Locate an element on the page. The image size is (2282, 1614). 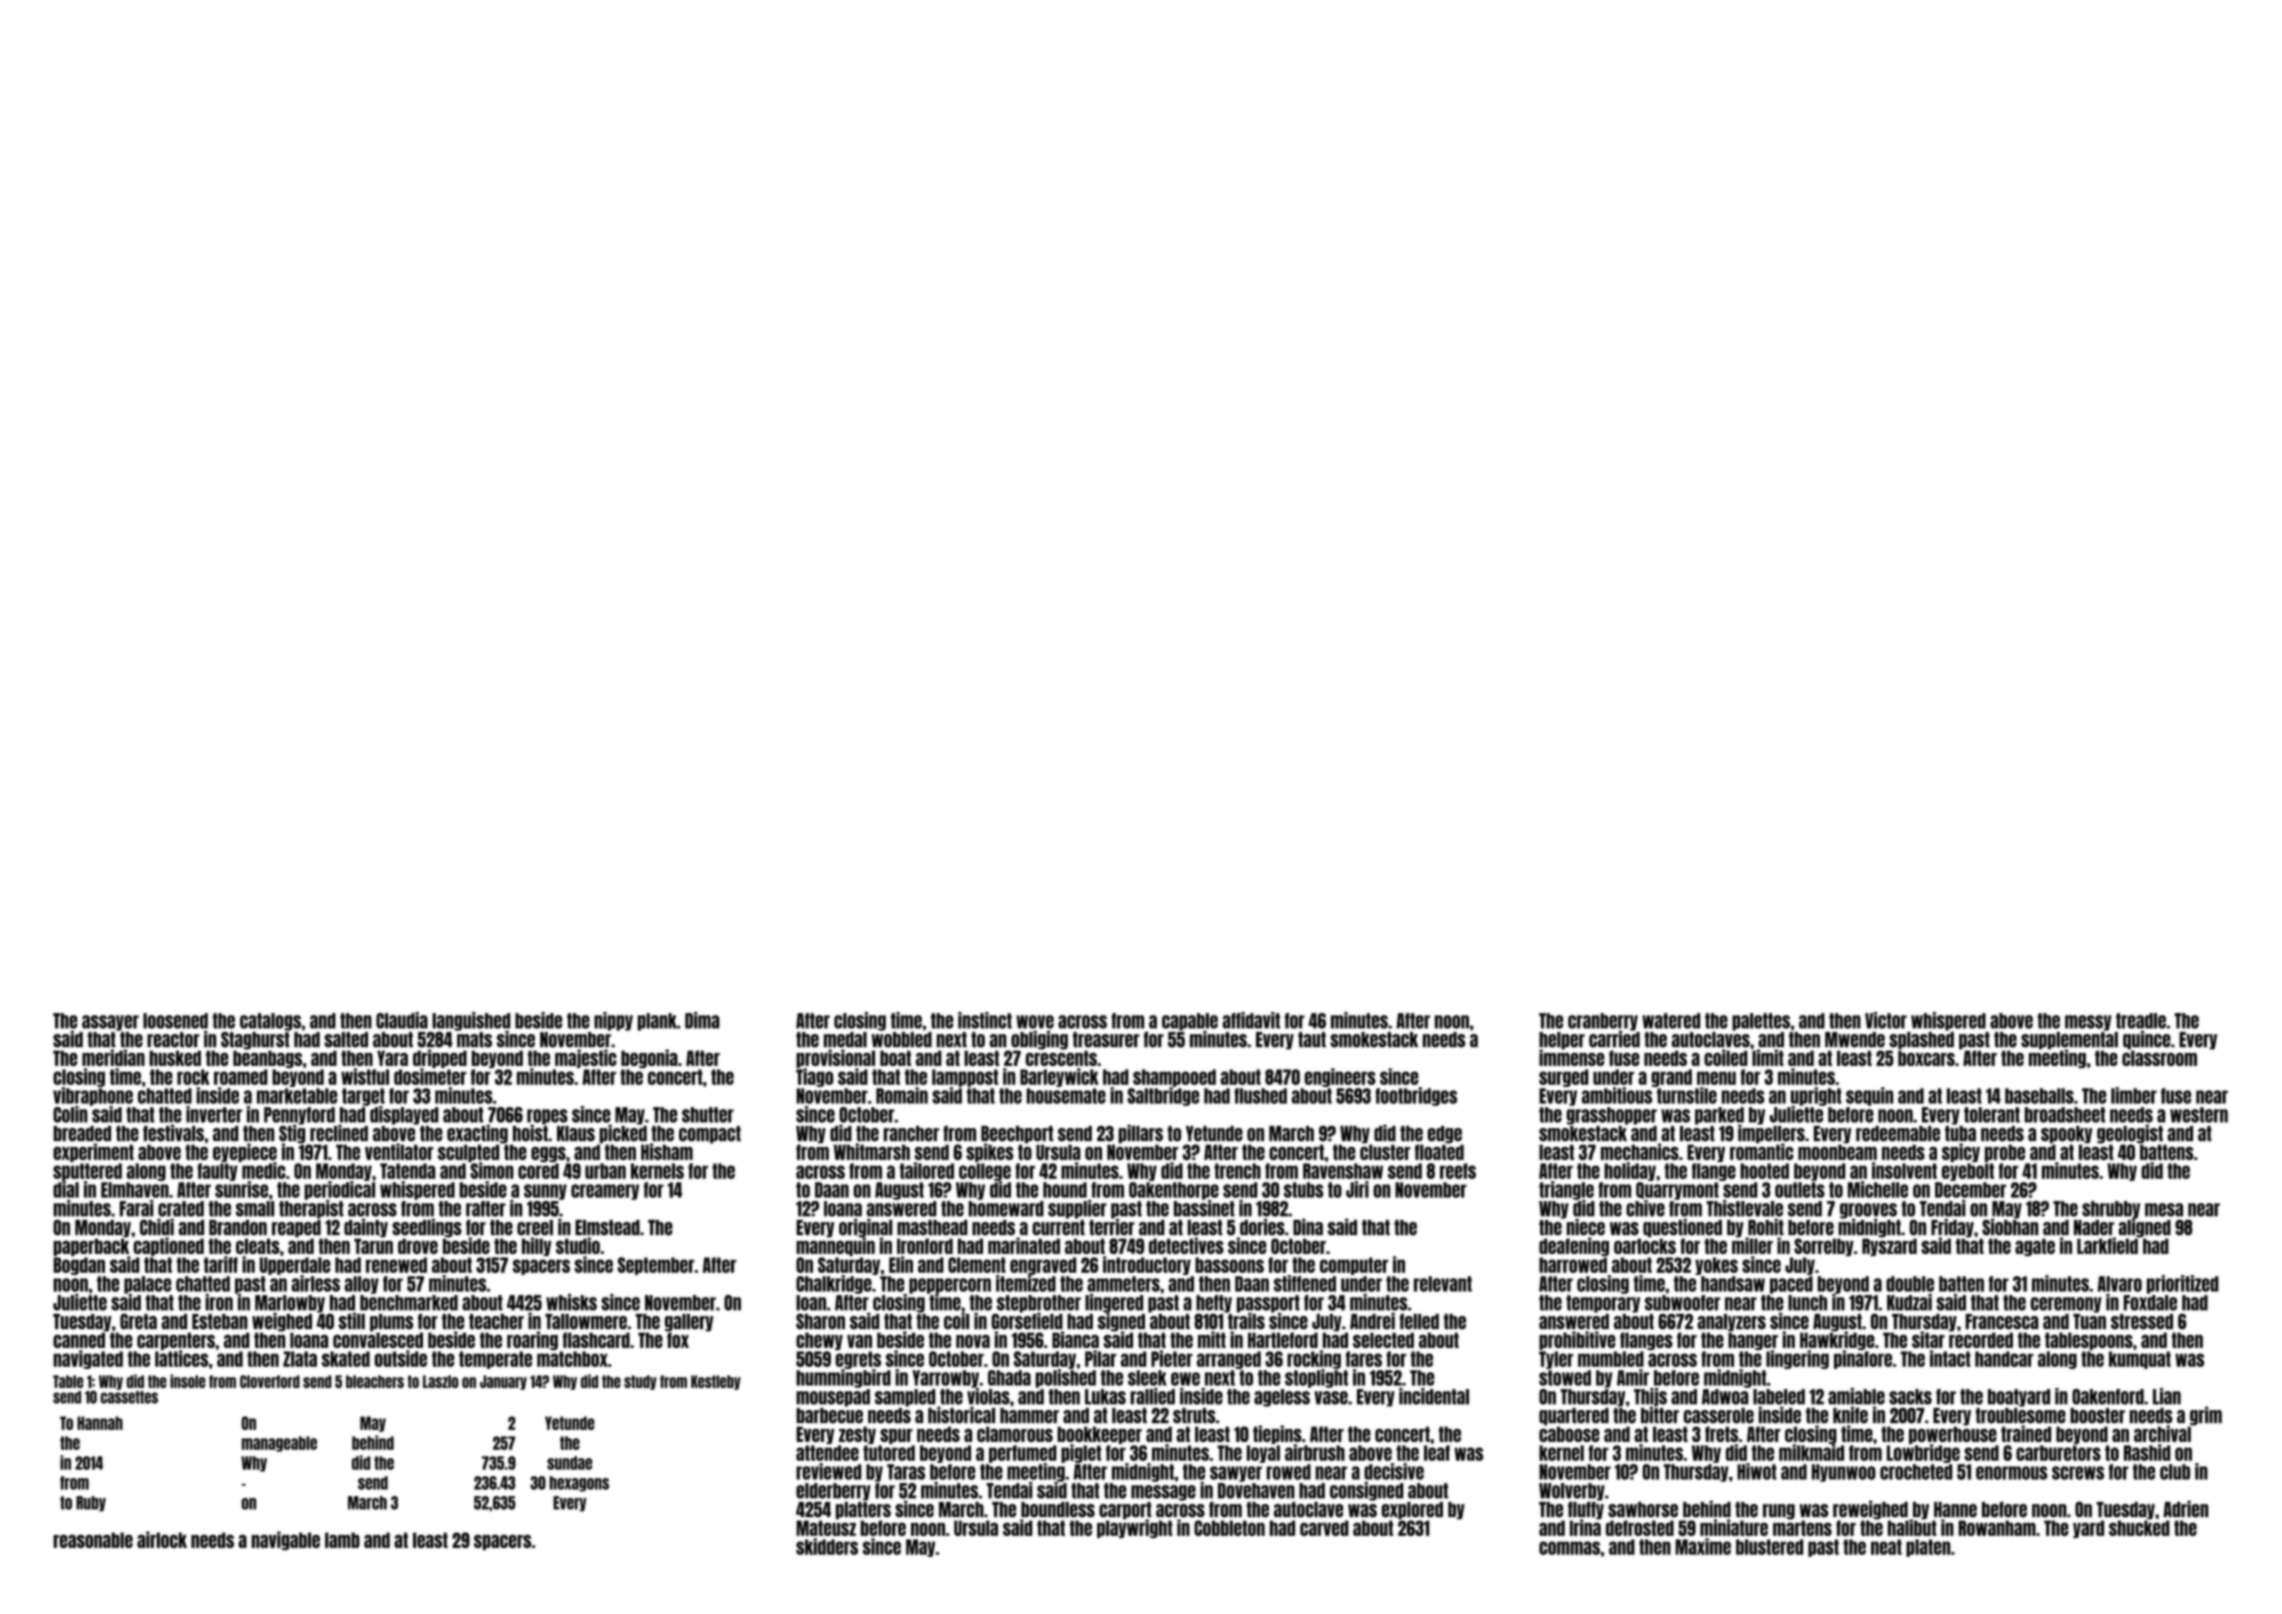
September is located at coordinates (656, 1266).
